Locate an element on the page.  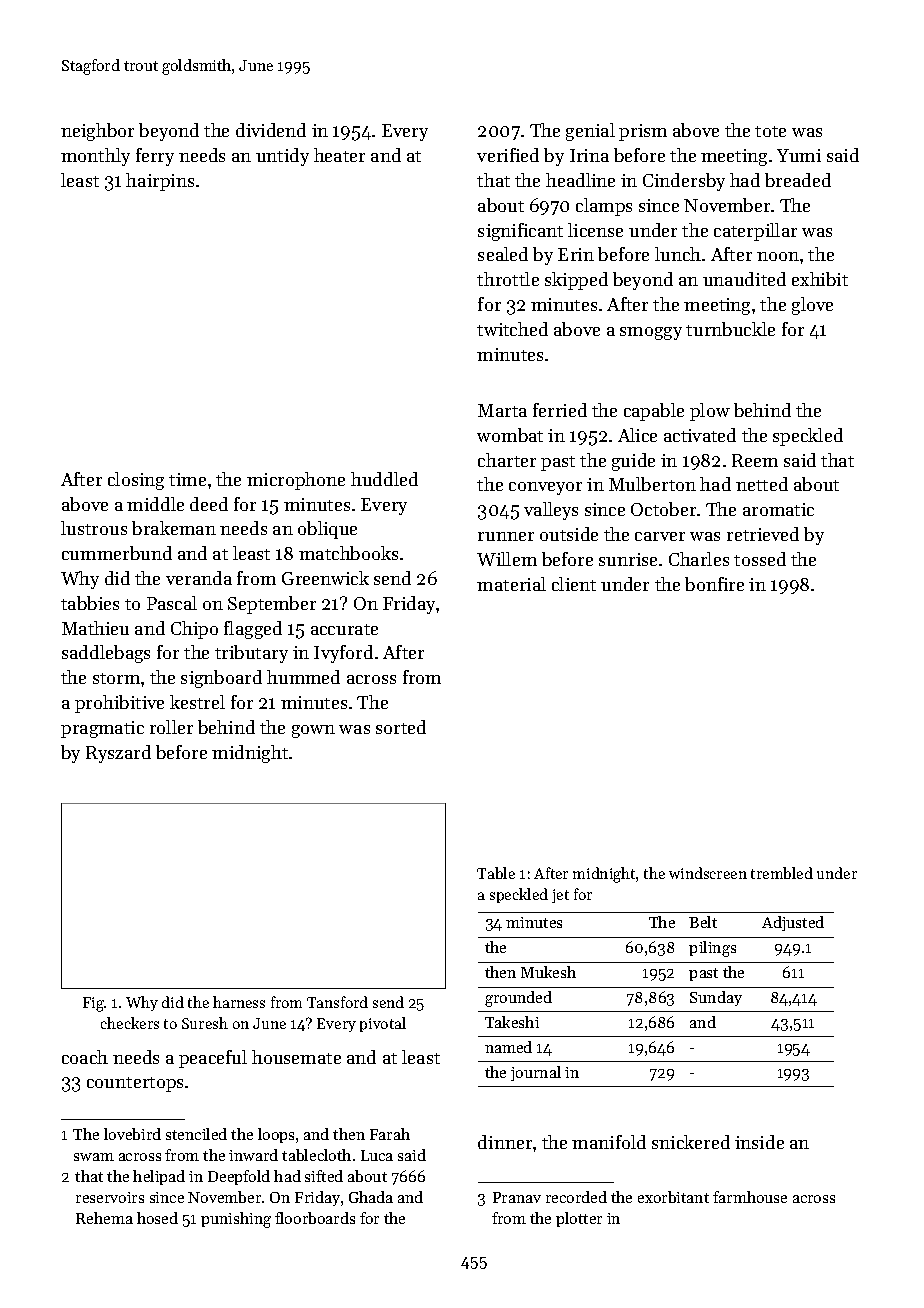
tote is located at coordinates (770, 131).
